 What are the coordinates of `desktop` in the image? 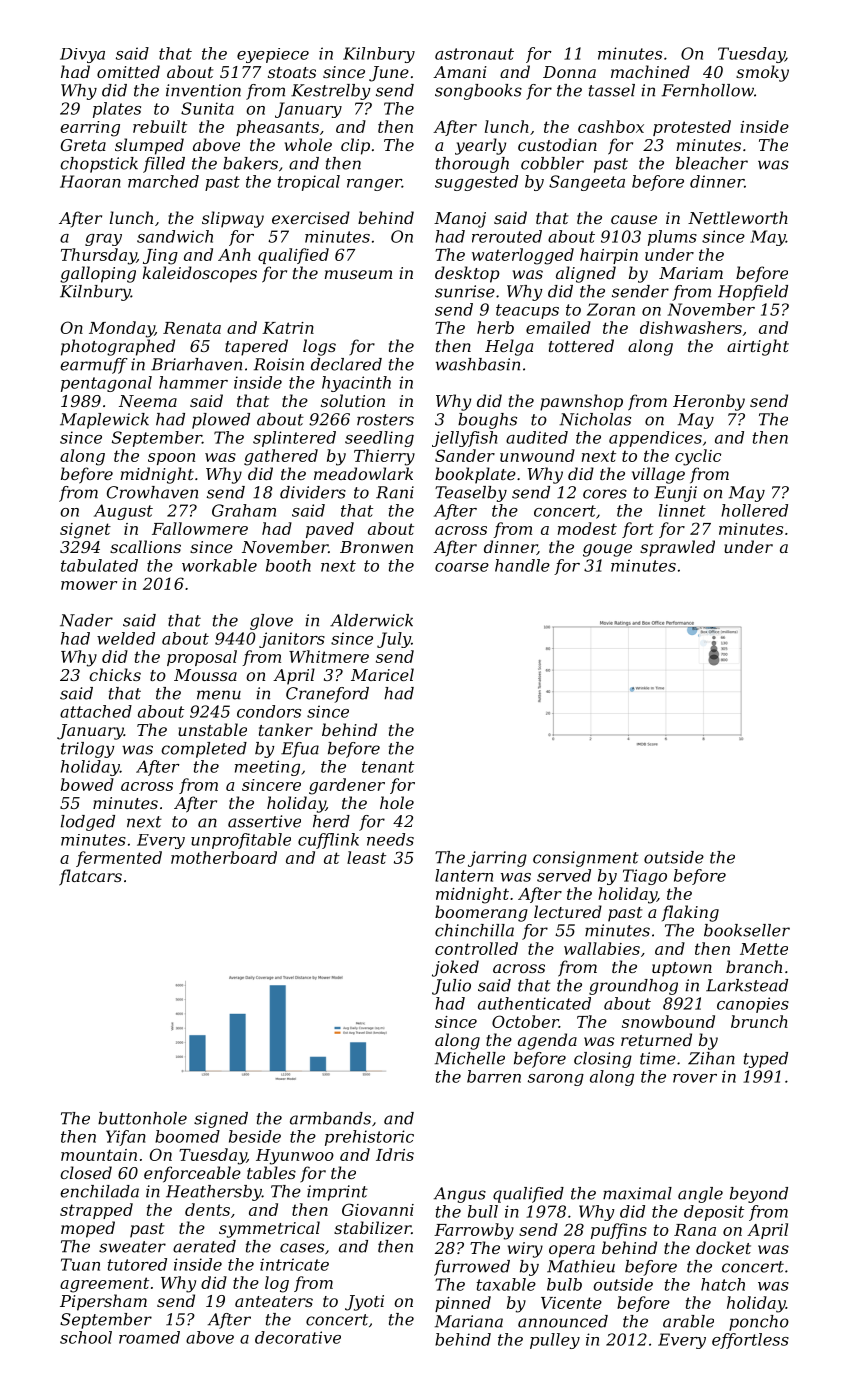 It's located at (467, 274).
